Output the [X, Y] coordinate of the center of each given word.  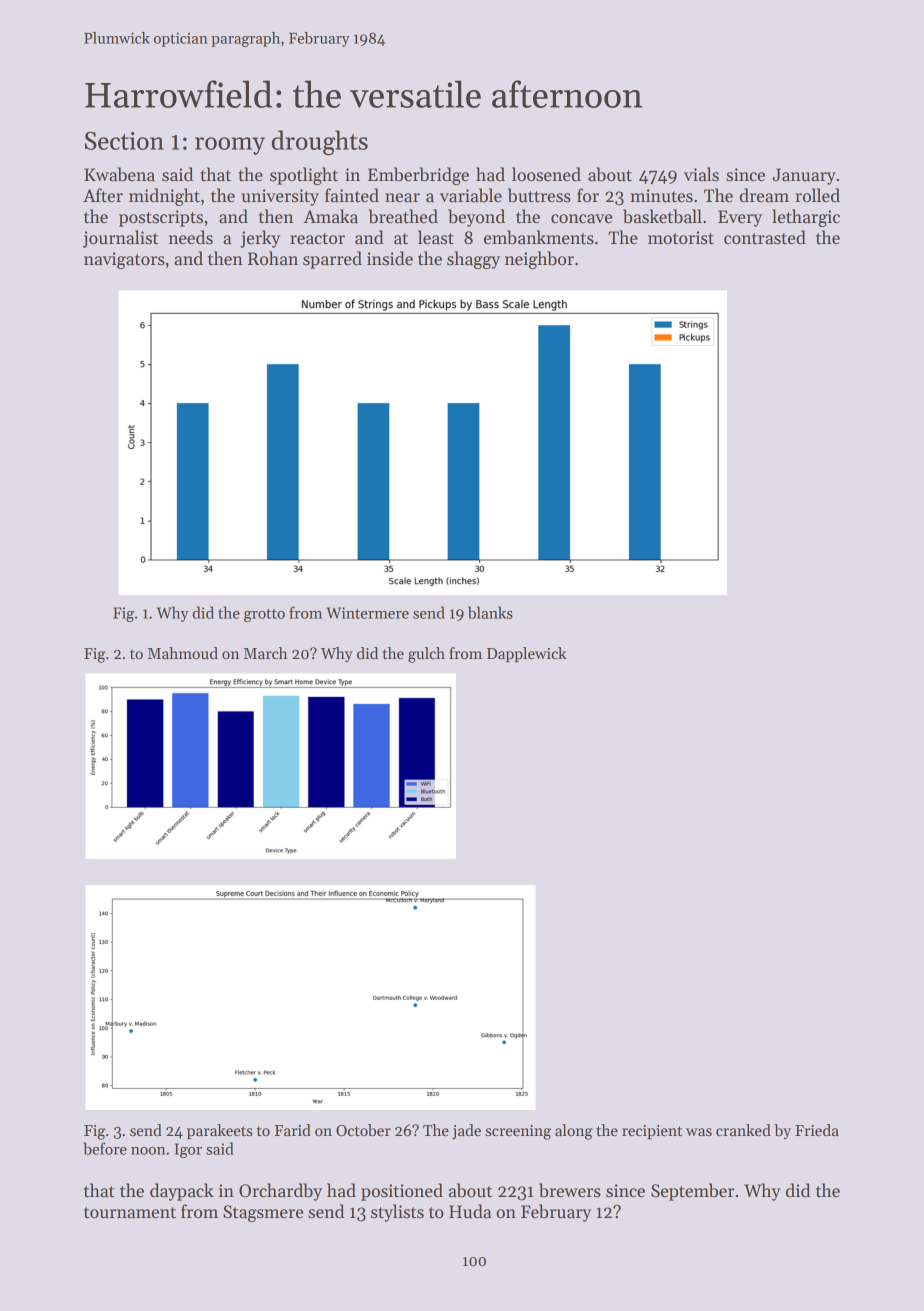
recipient [652, 1132]
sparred [332, 260]
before [105, 1148]
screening [518, 1132]
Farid [293, 1130]
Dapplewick [527, 654]
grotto [264, 615]
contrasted [765, 237]
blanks [490, 612]
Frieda [817, 1130]
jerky [260, 239]
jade [466, 1132]
